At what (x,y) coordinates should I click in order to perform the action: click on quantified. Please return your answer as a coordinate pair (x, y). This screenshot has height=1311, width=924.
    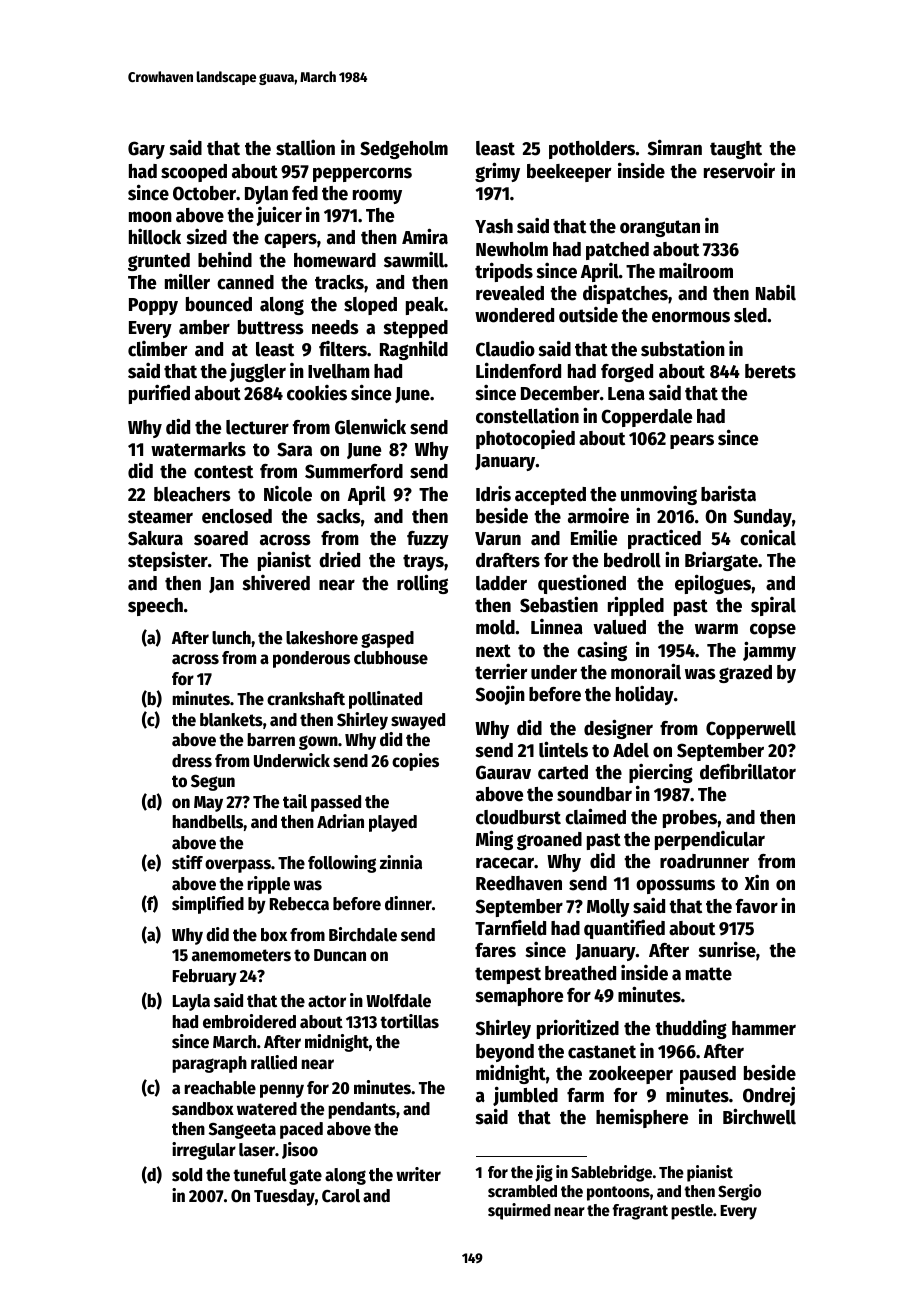
    Looking at the image, I should click on (624, 929).
